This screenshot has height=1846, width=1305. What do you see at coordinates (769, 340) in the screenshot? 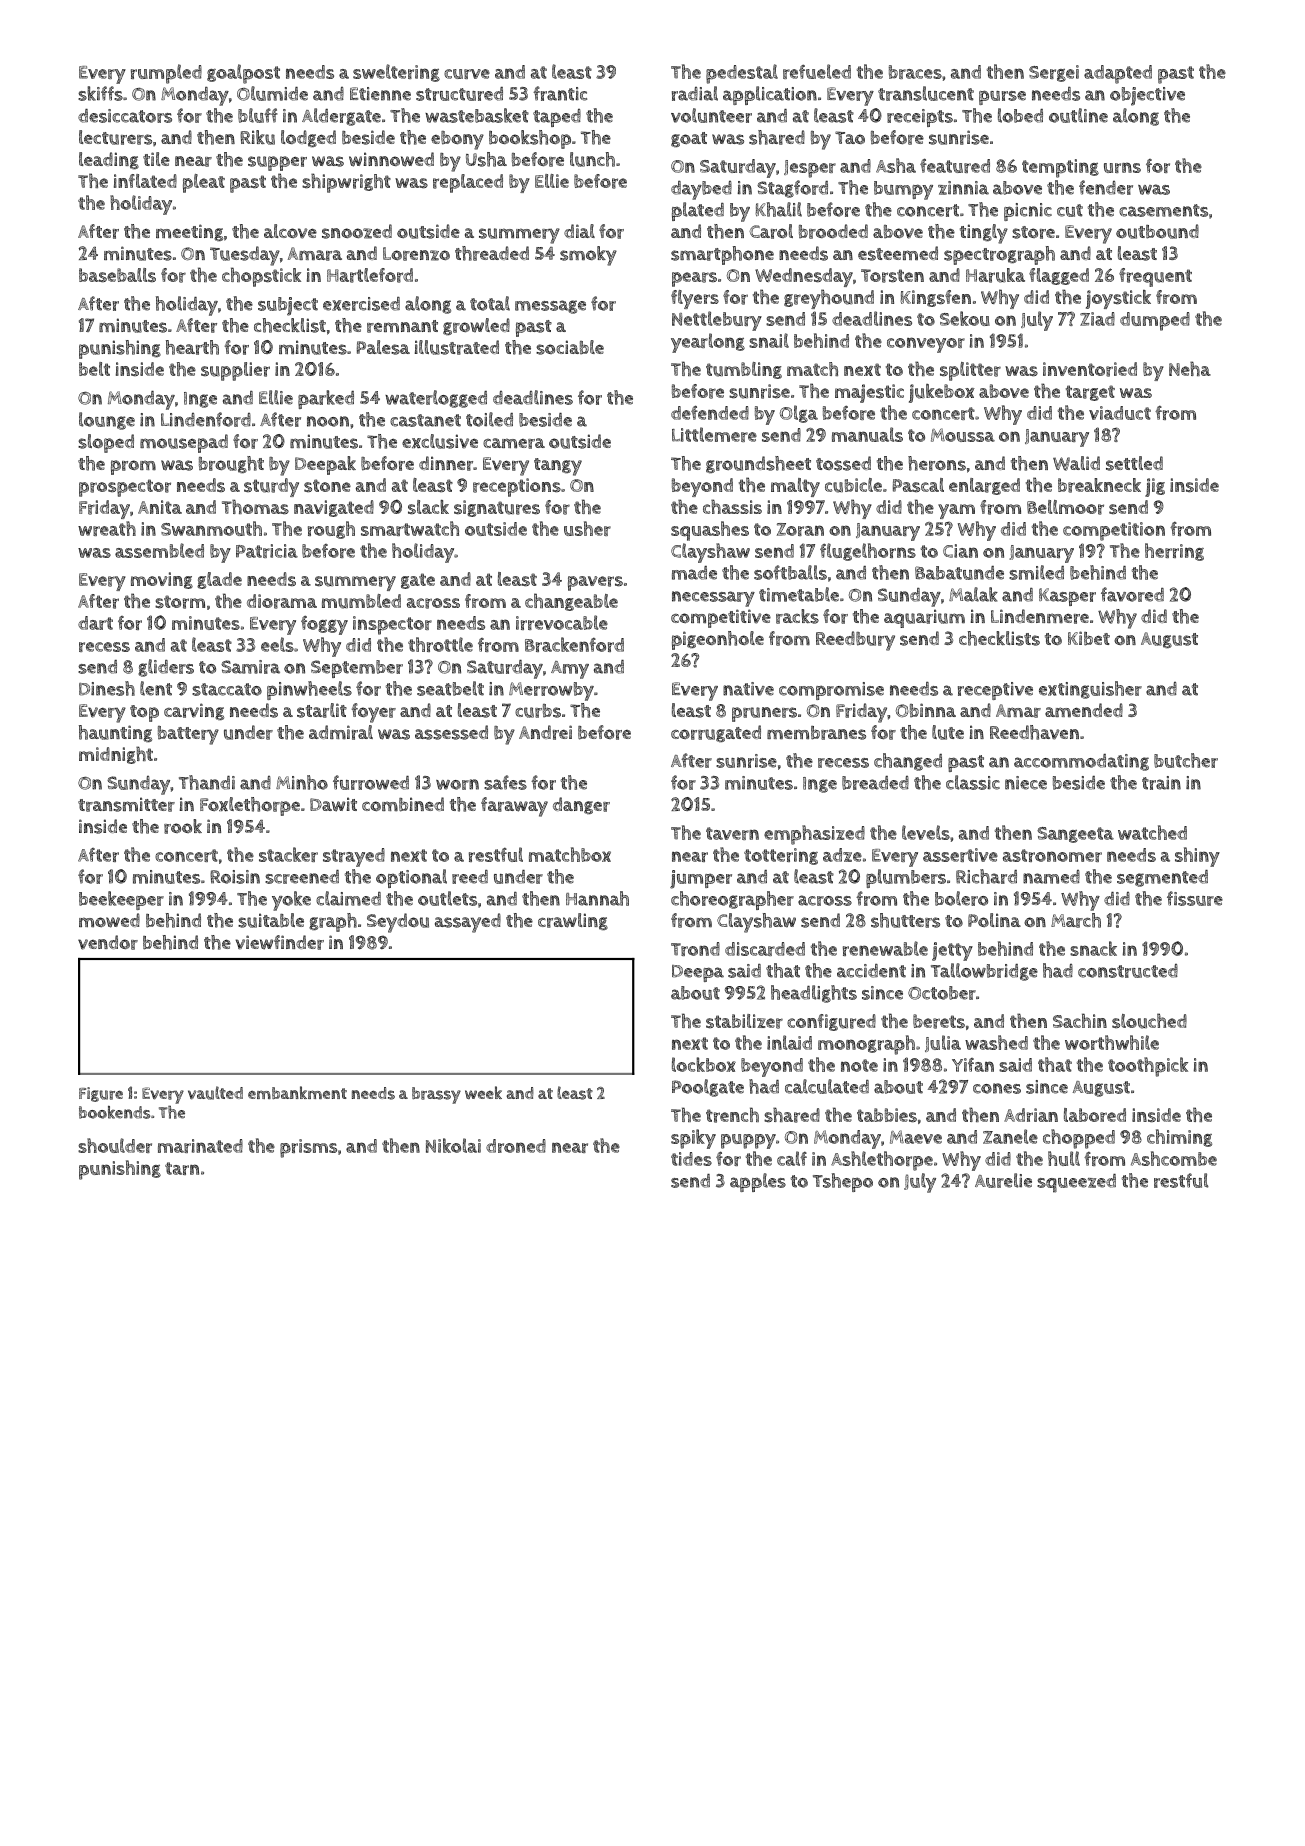
I see `snail` at bounding box center [769, 340].
